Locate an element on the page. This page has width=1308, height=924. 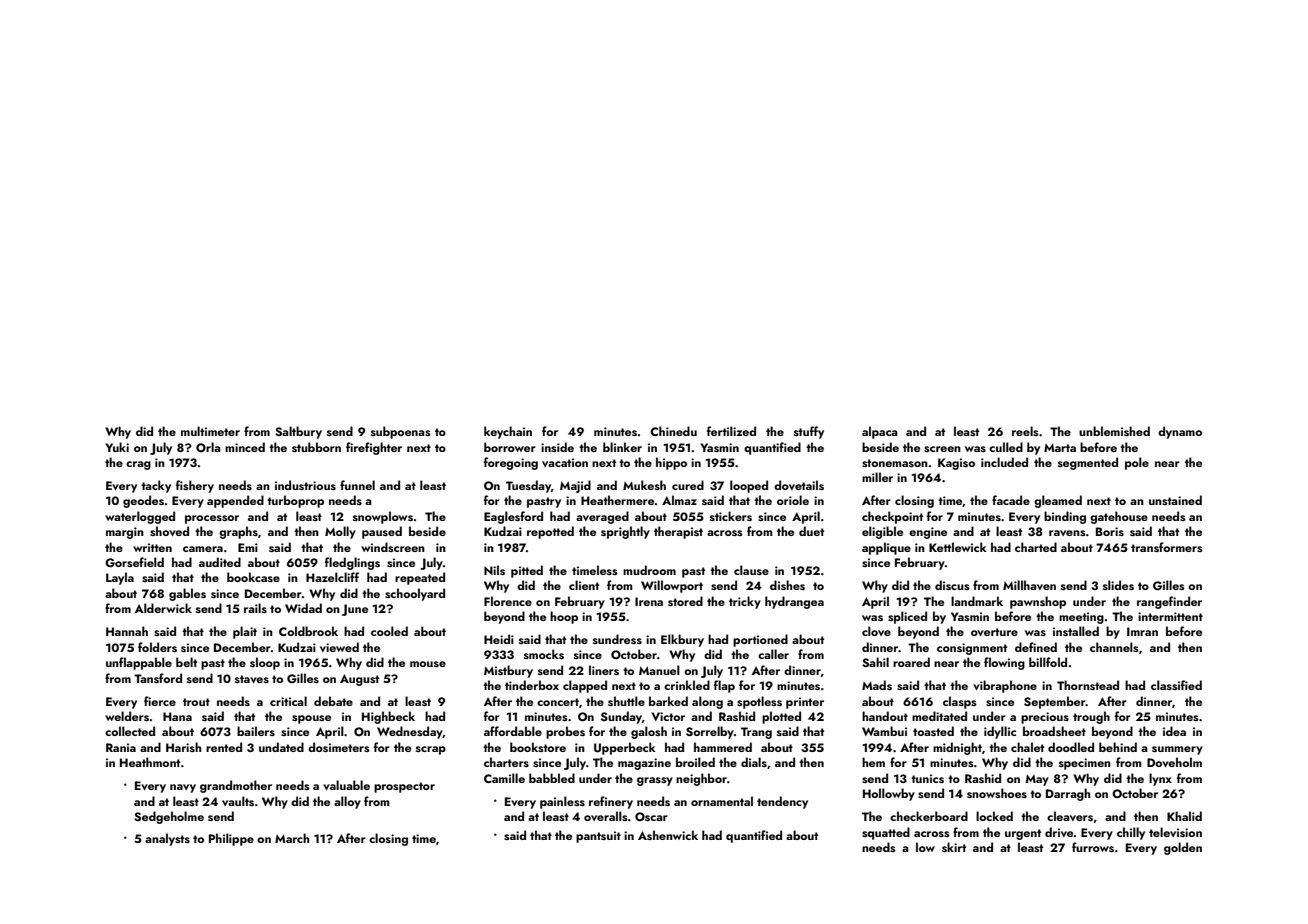
stickers is located at coordinates (731, 516).
